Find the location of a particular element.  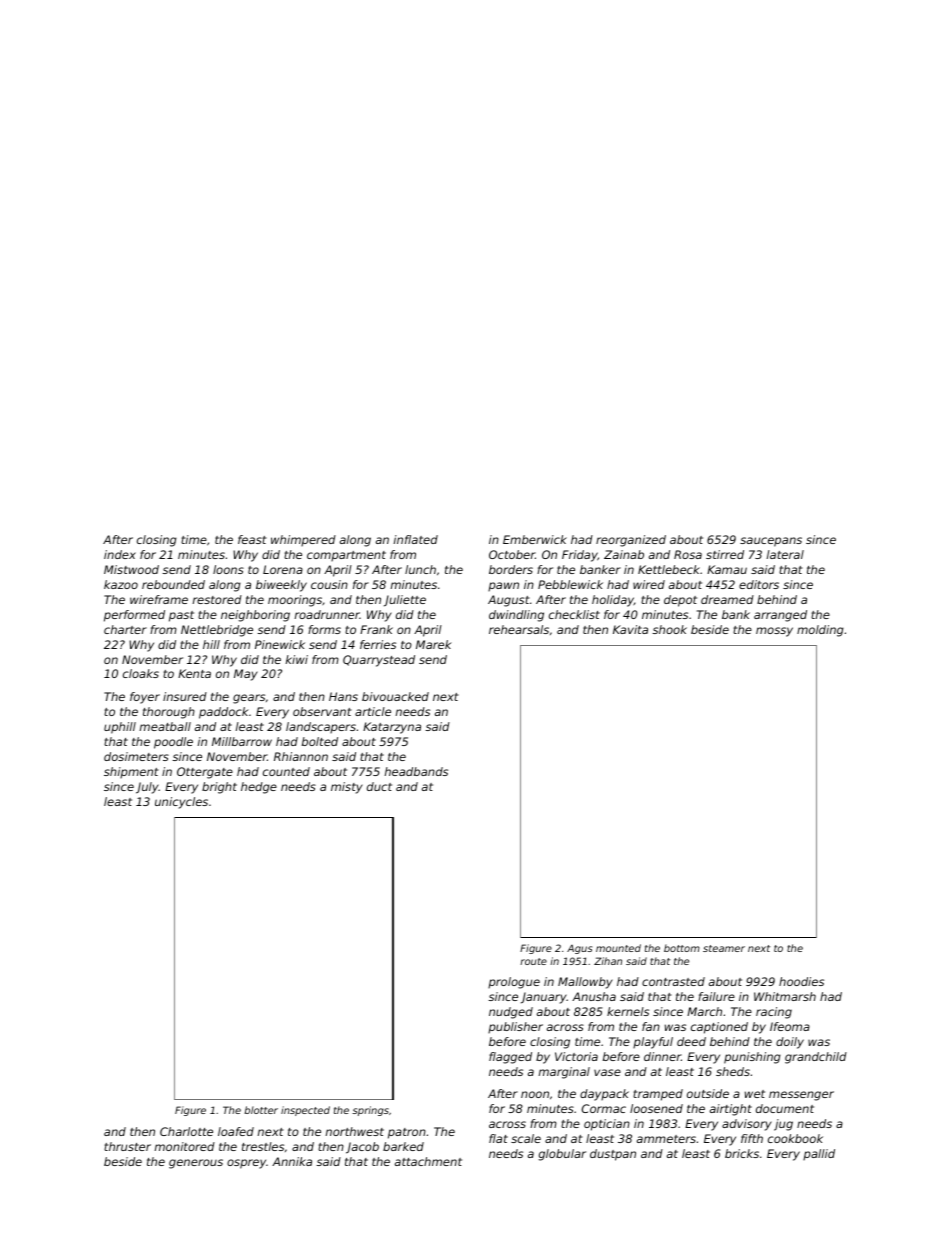

generous is located at coordinates (196, 1164).
